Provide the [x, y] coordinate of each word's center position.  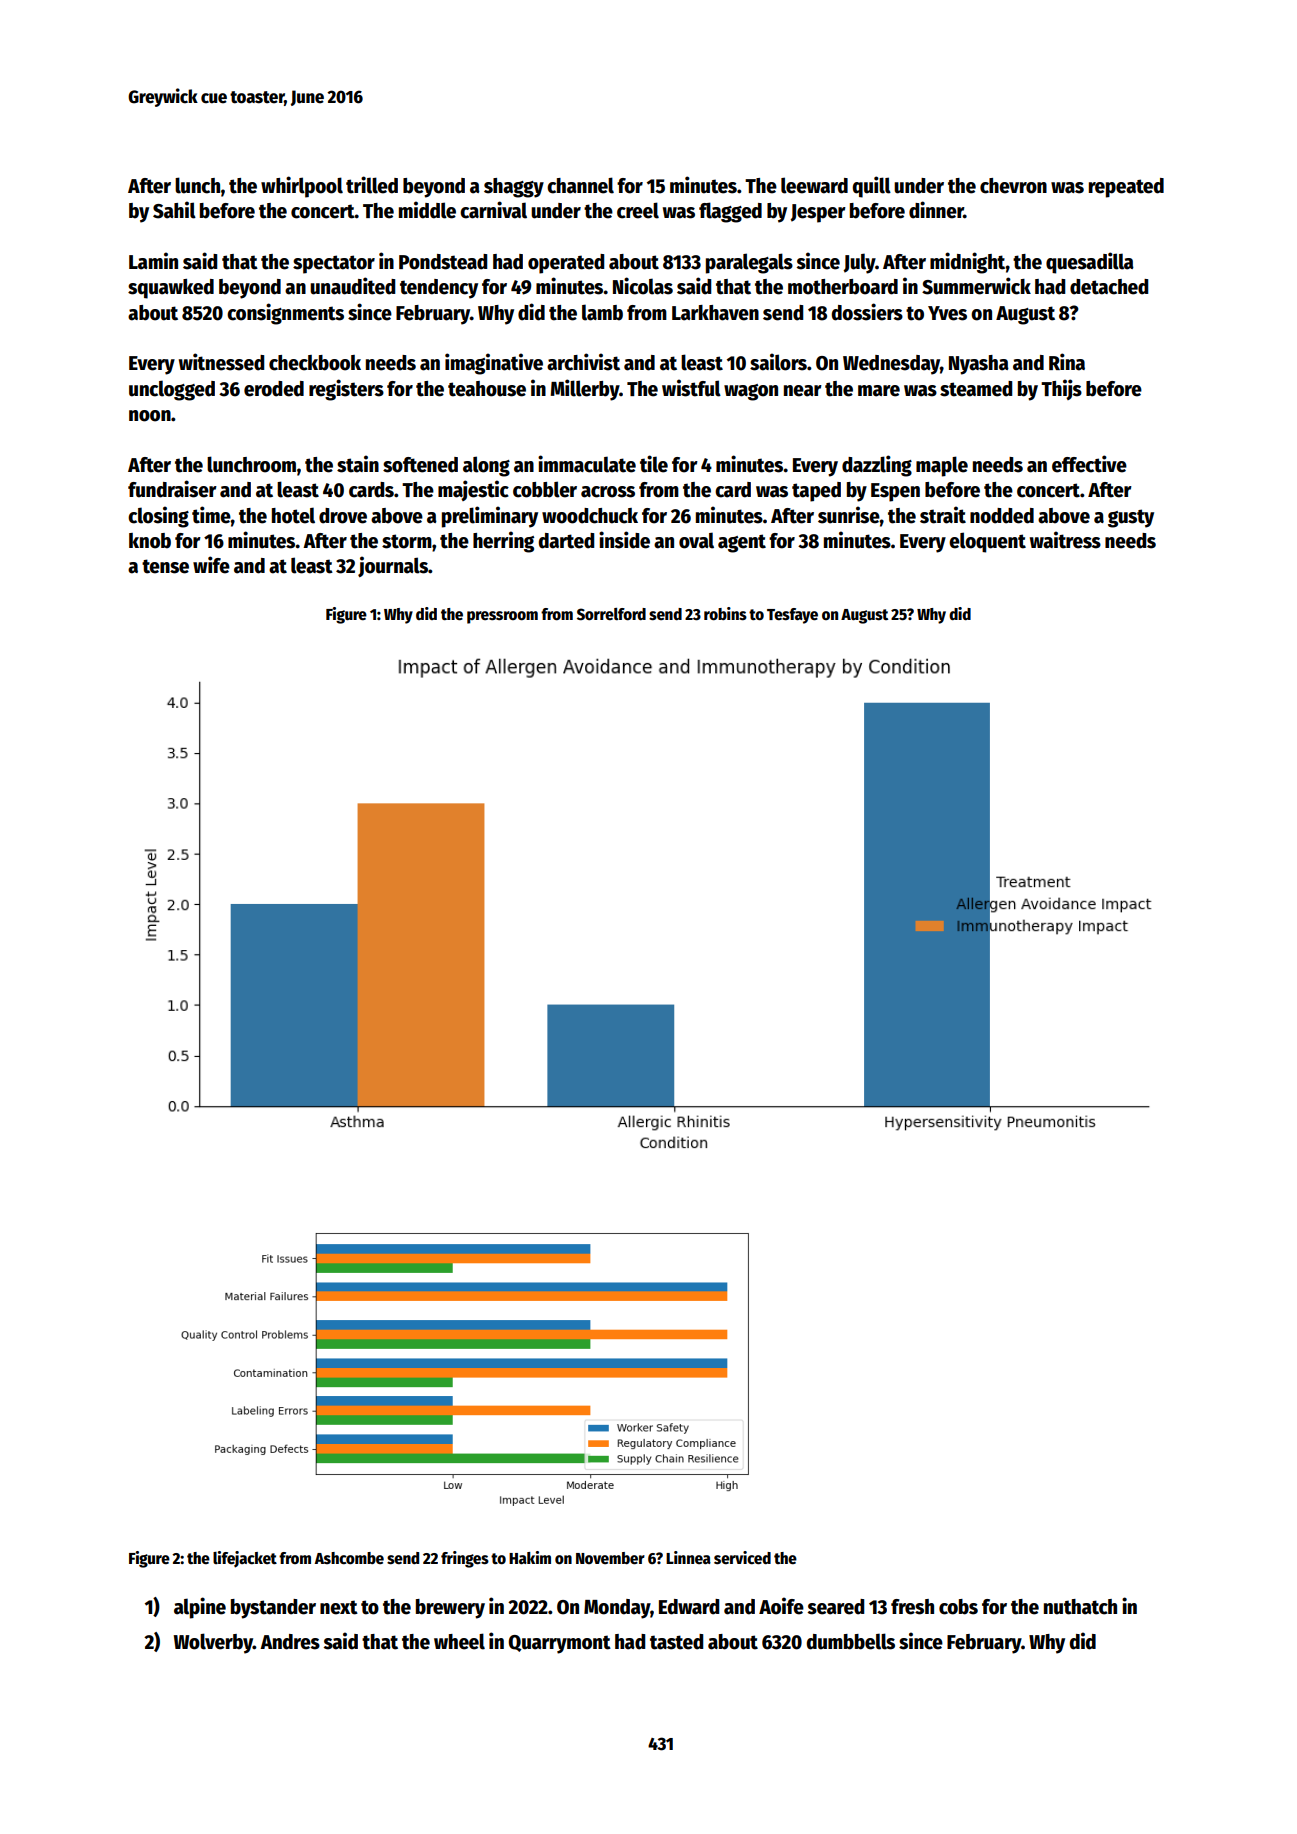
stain [358, 464]
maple [942, 466]
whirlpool [302, 187]
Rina [1067, 362]
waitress [1065, 540]
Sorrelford [611, 614]
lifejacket [245, 1559]
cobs [958, 1607]
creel [638, 210]
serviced [742, 1558]
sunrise [849, 515]
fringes [465, 1559]
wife [211, 565]
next [339, 1607]
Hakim [530, 1557]
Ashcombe [349, 1558]
